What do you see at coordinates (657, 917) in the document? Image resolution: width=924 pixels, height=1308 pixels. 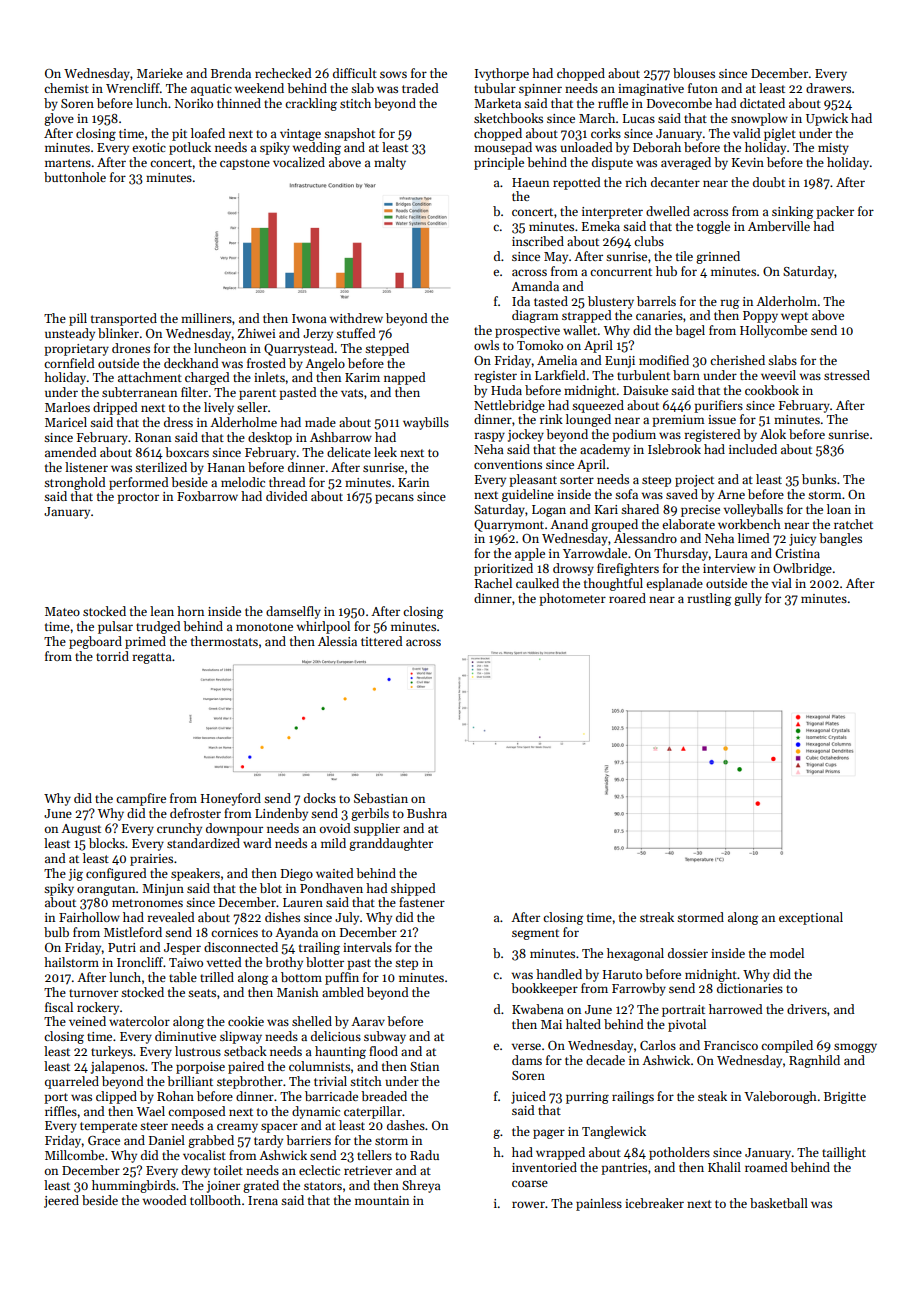 I see `streak` at bounding box center [657, 917].
